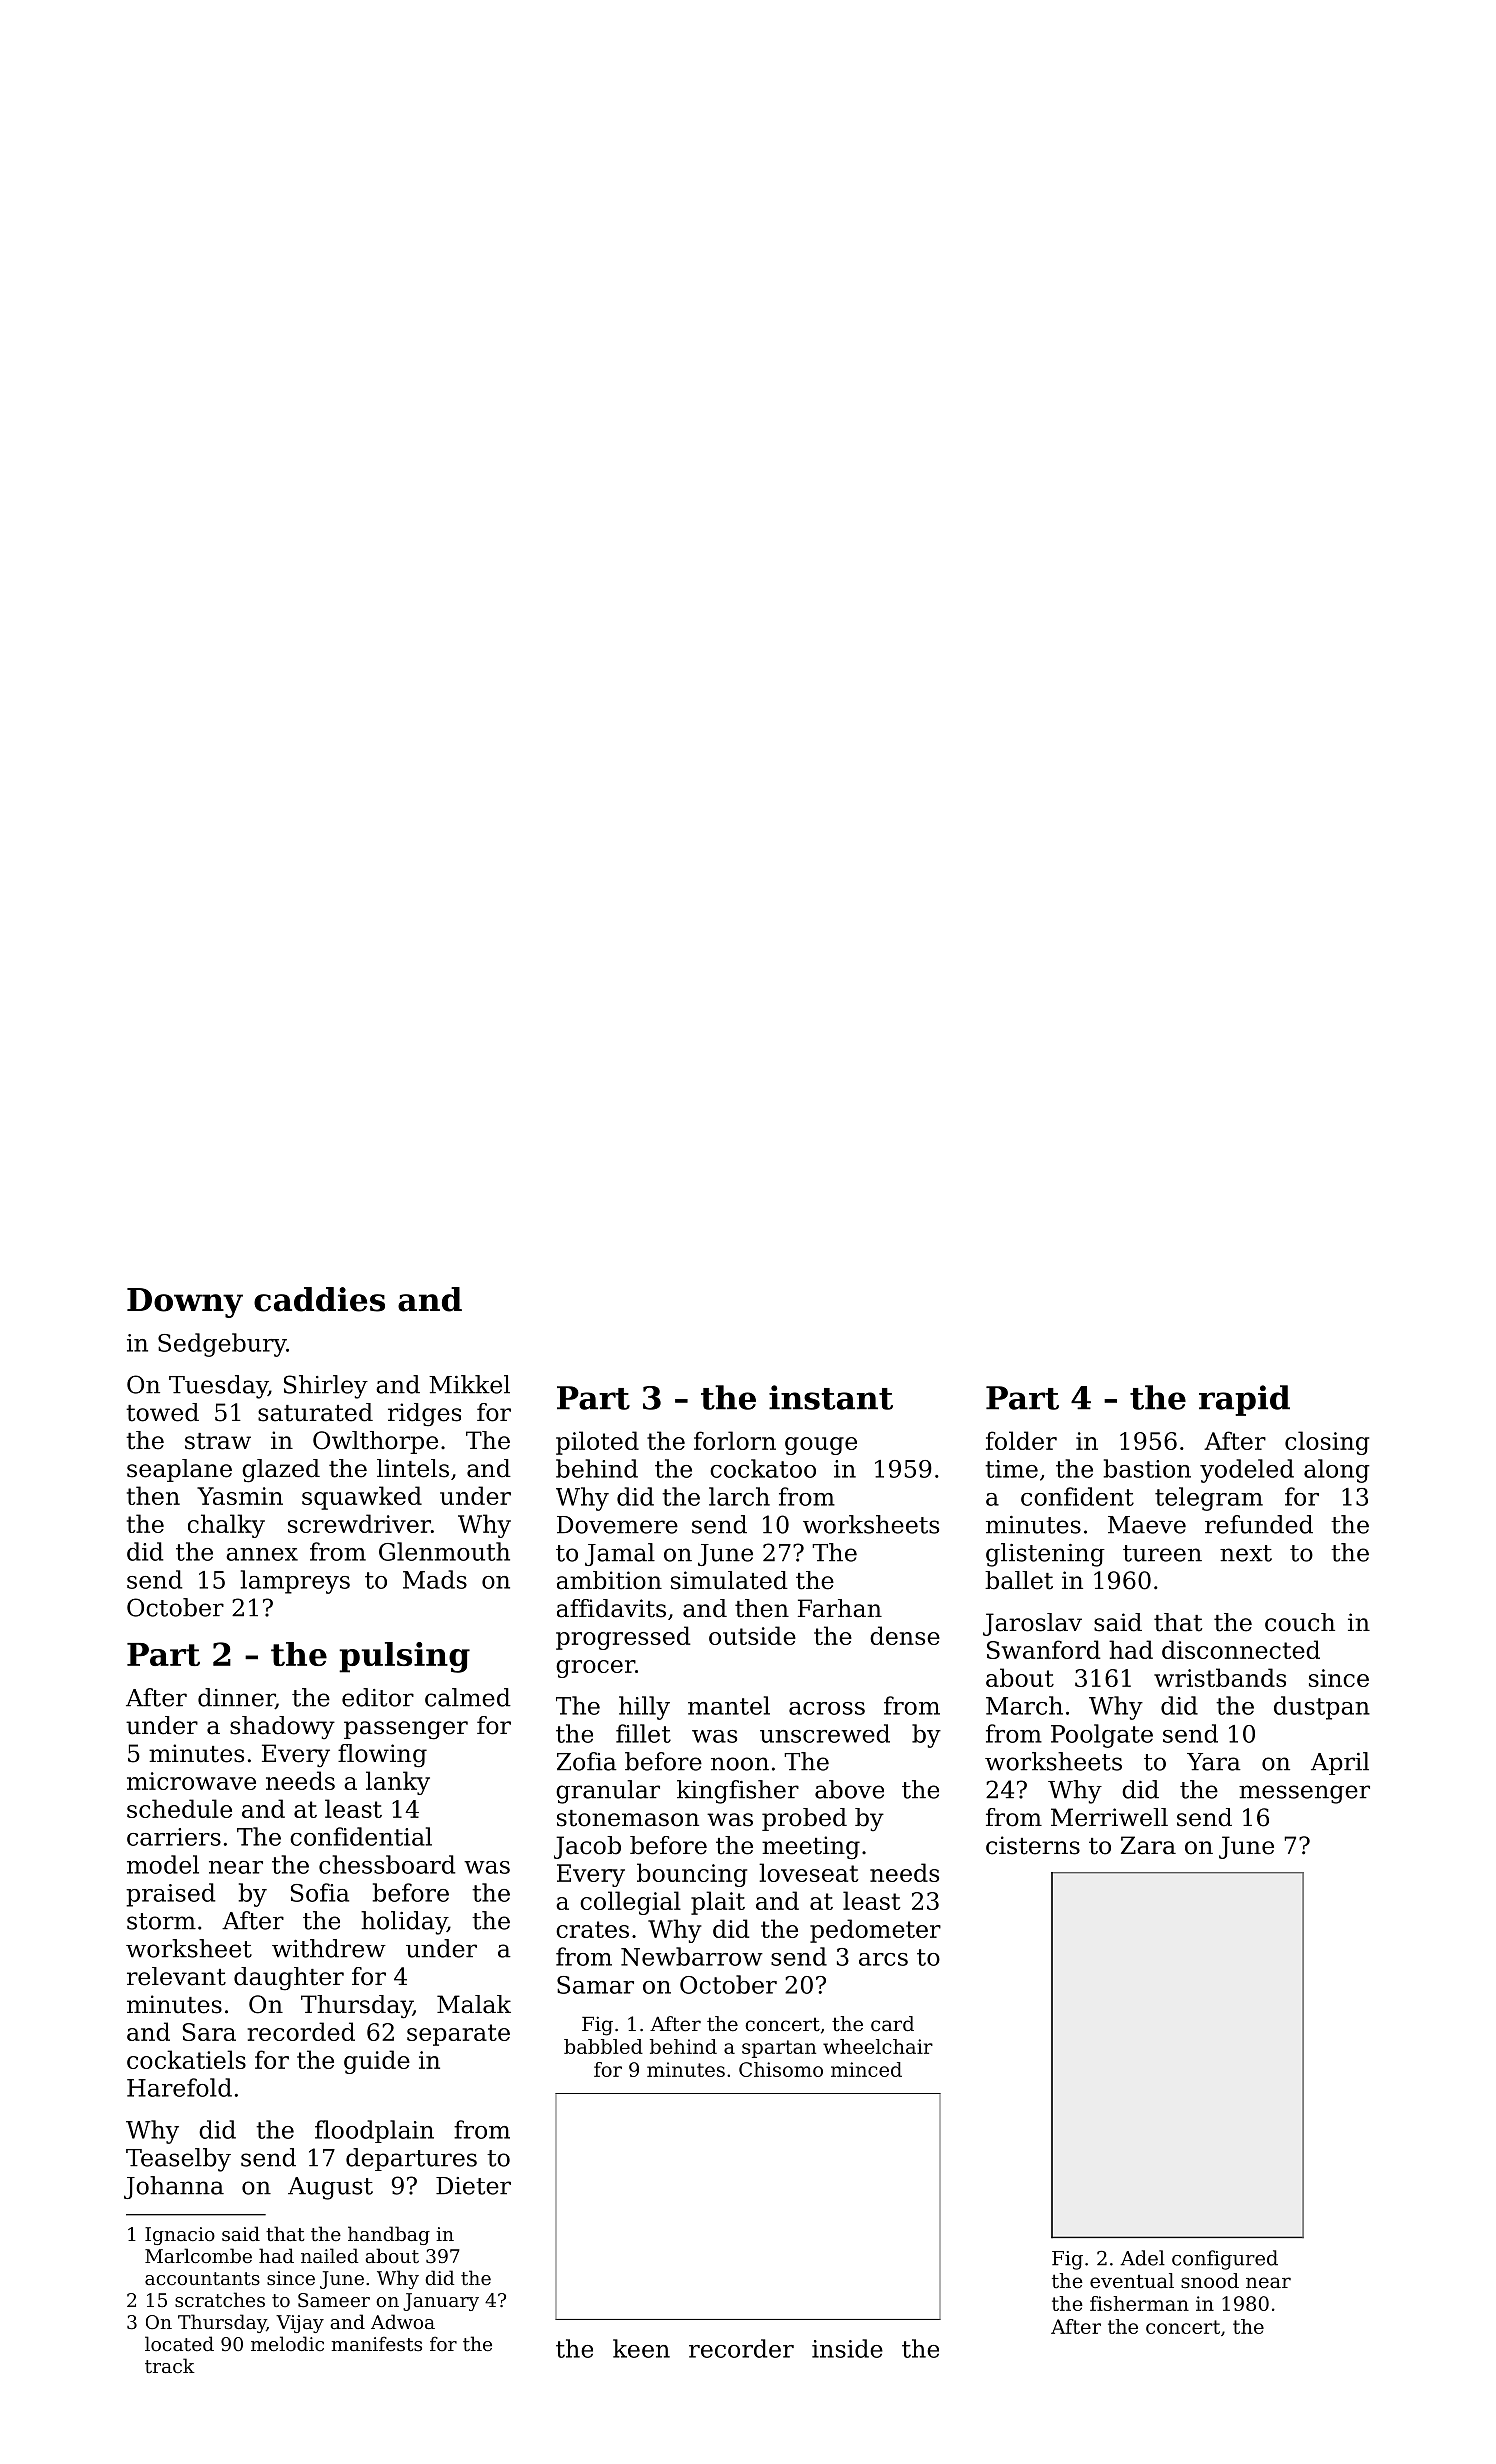  What do you see at coordinates (1225, 2260) in the screenshot?
I see `configured` at bounding box center [1225, 2260].
